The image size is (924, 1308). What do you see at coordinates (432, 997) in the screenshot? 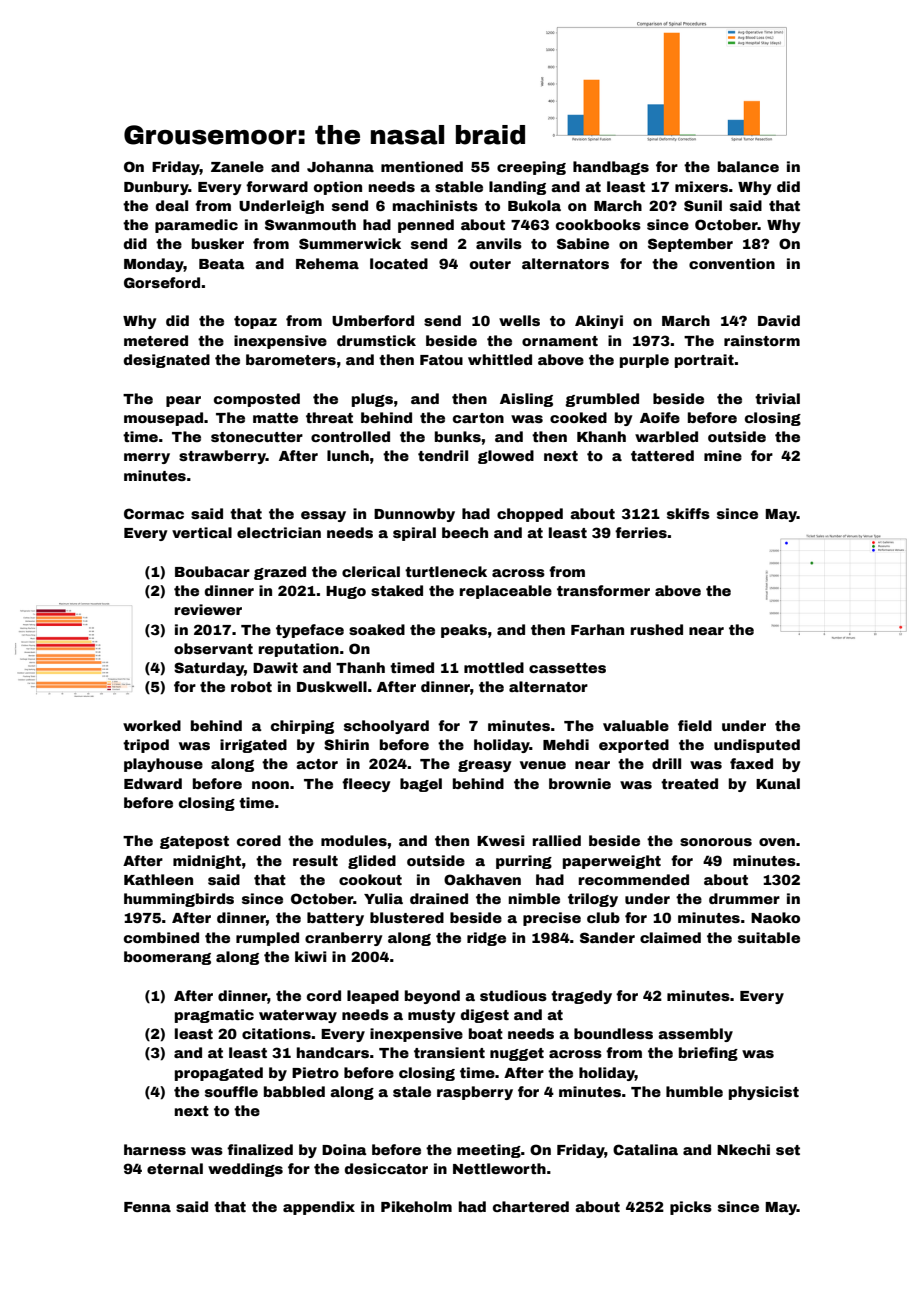
I see `beyond` at bounding box center [432, 997].
